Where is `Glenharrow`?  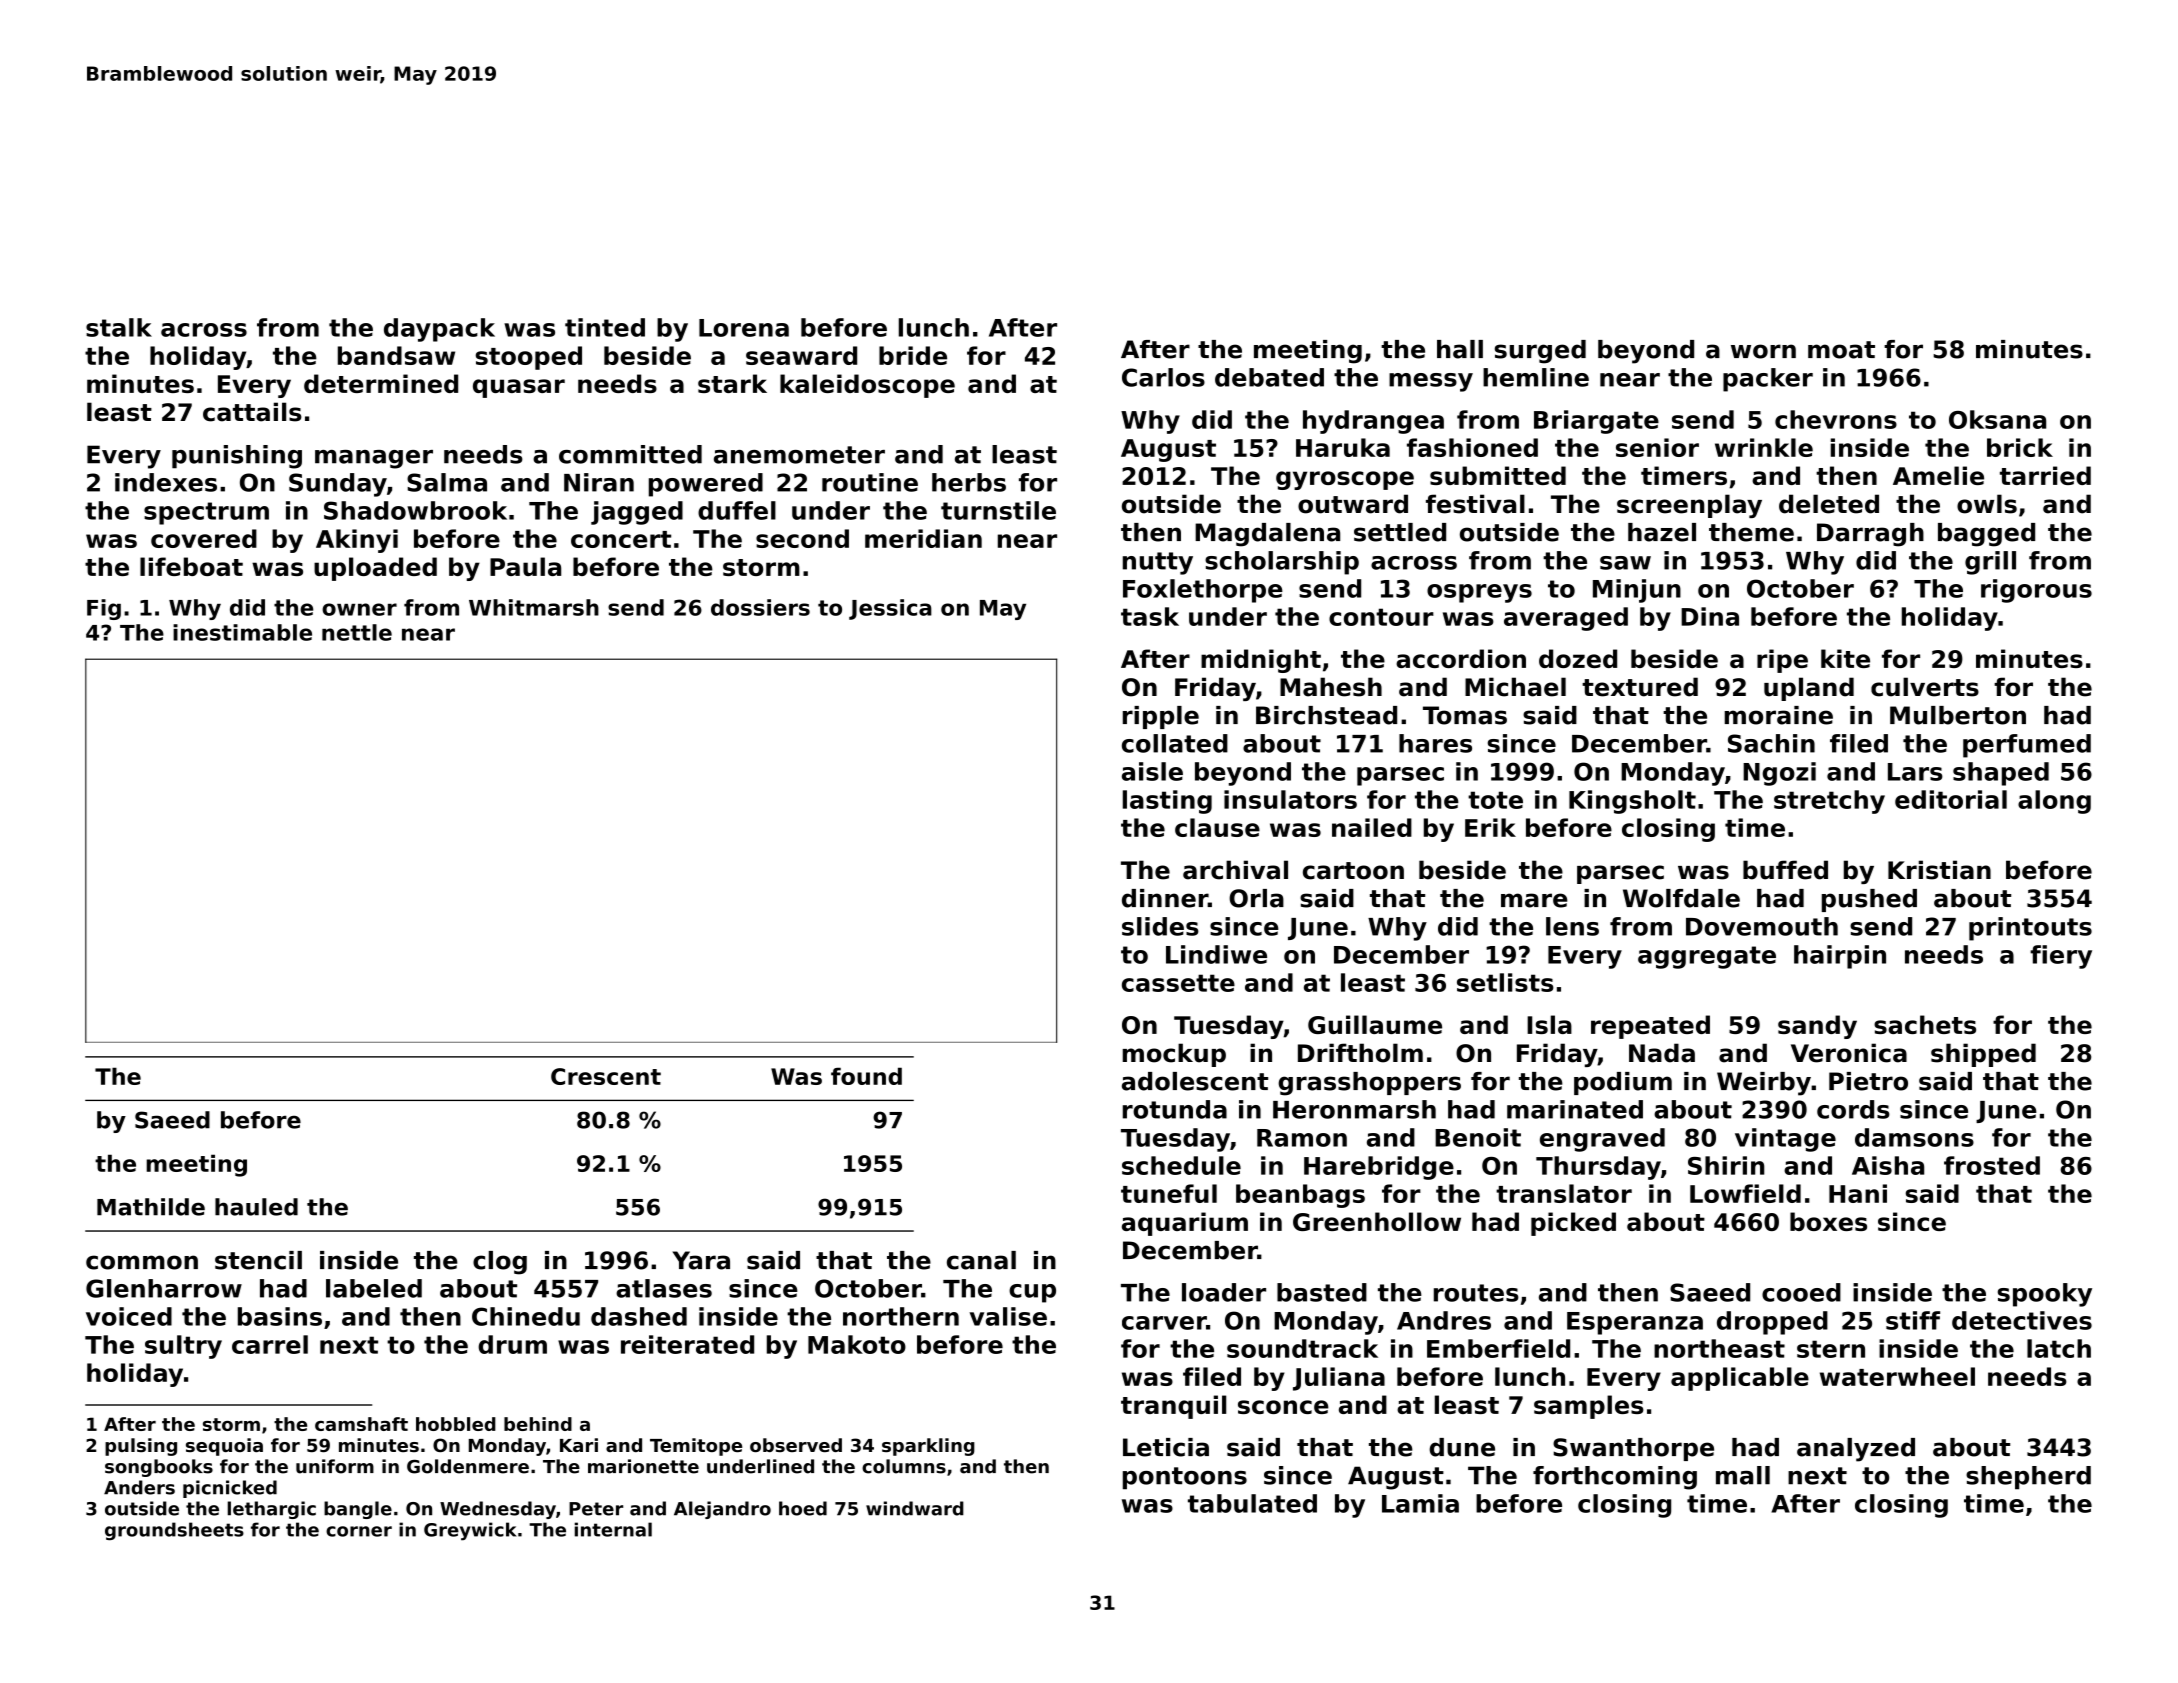 Glenharrow is located at coordinates (164, 1288).
